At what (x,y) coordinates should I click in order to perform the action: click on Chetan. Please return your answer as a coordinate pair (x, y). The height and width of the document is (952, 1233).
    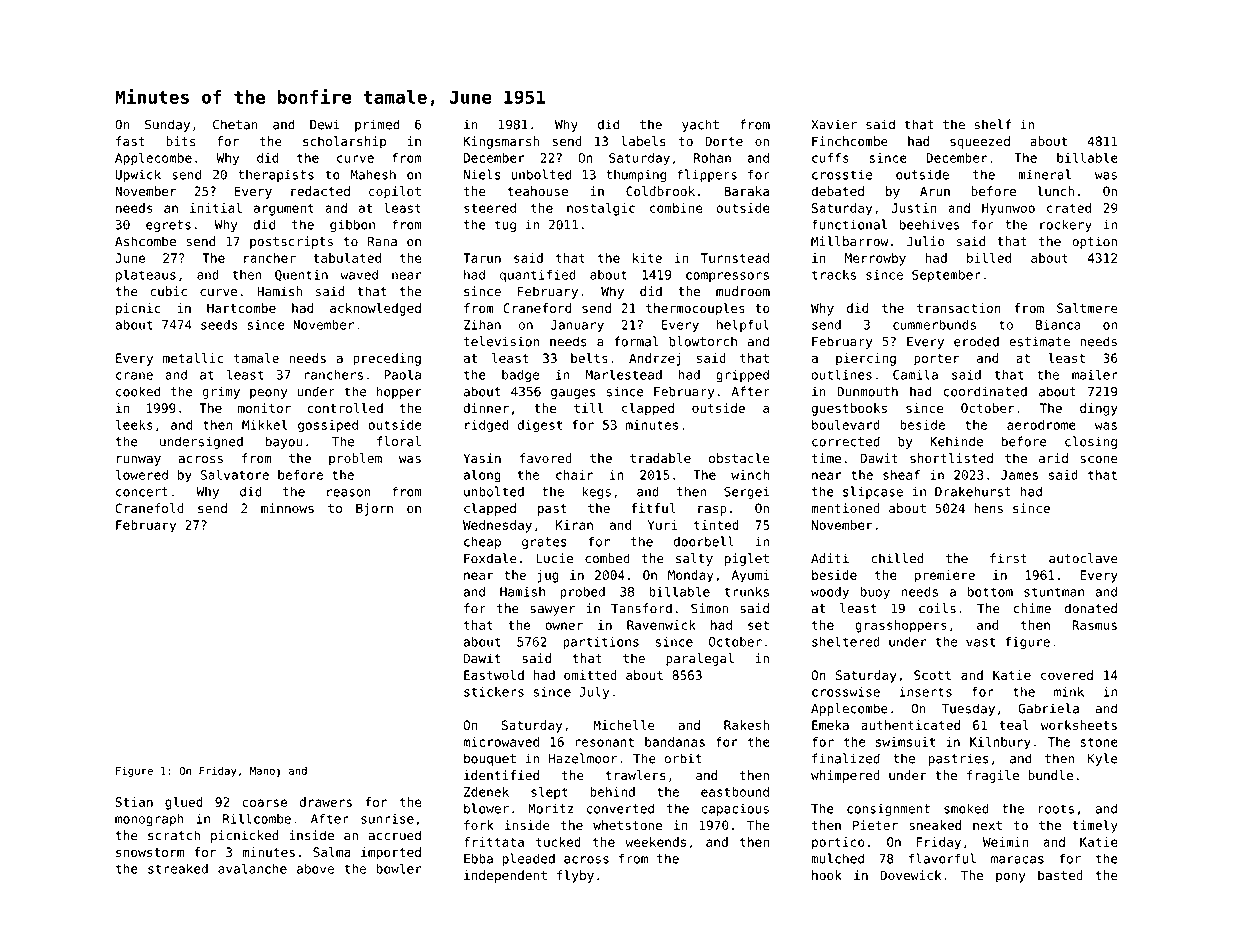
    Looking at the image, I should click on (235, 124).
